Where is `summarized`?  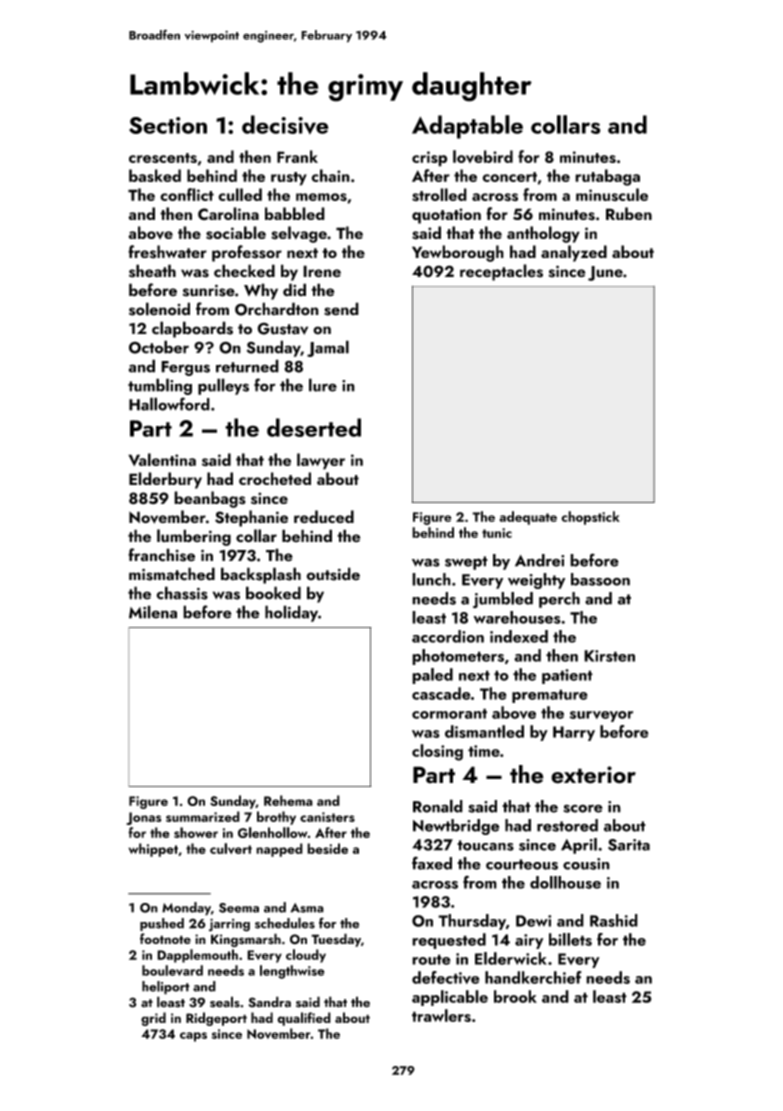
summarized is located at coordinates (203, 816).
